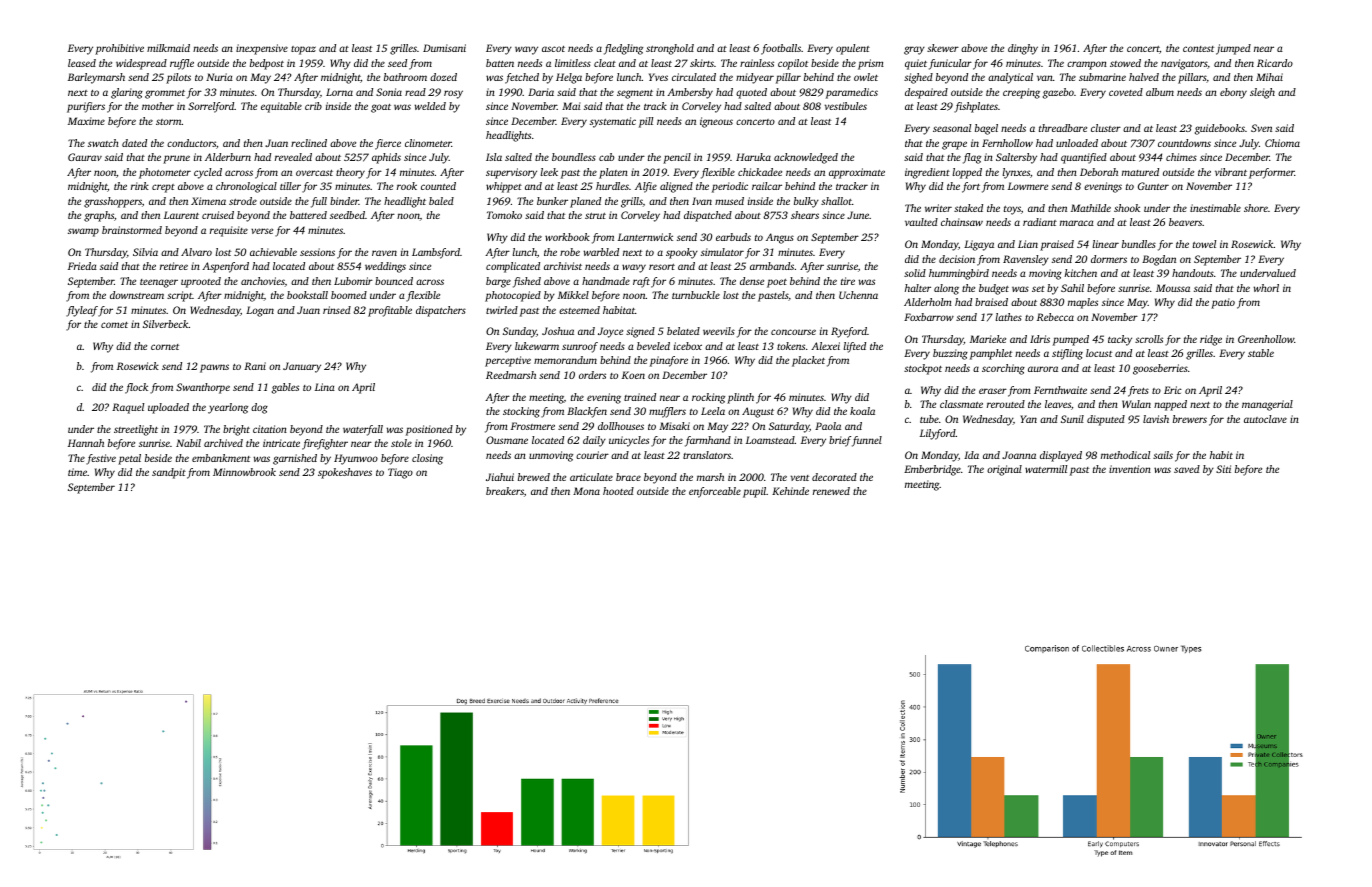  I want to click on cornet, so click(165, 347).
